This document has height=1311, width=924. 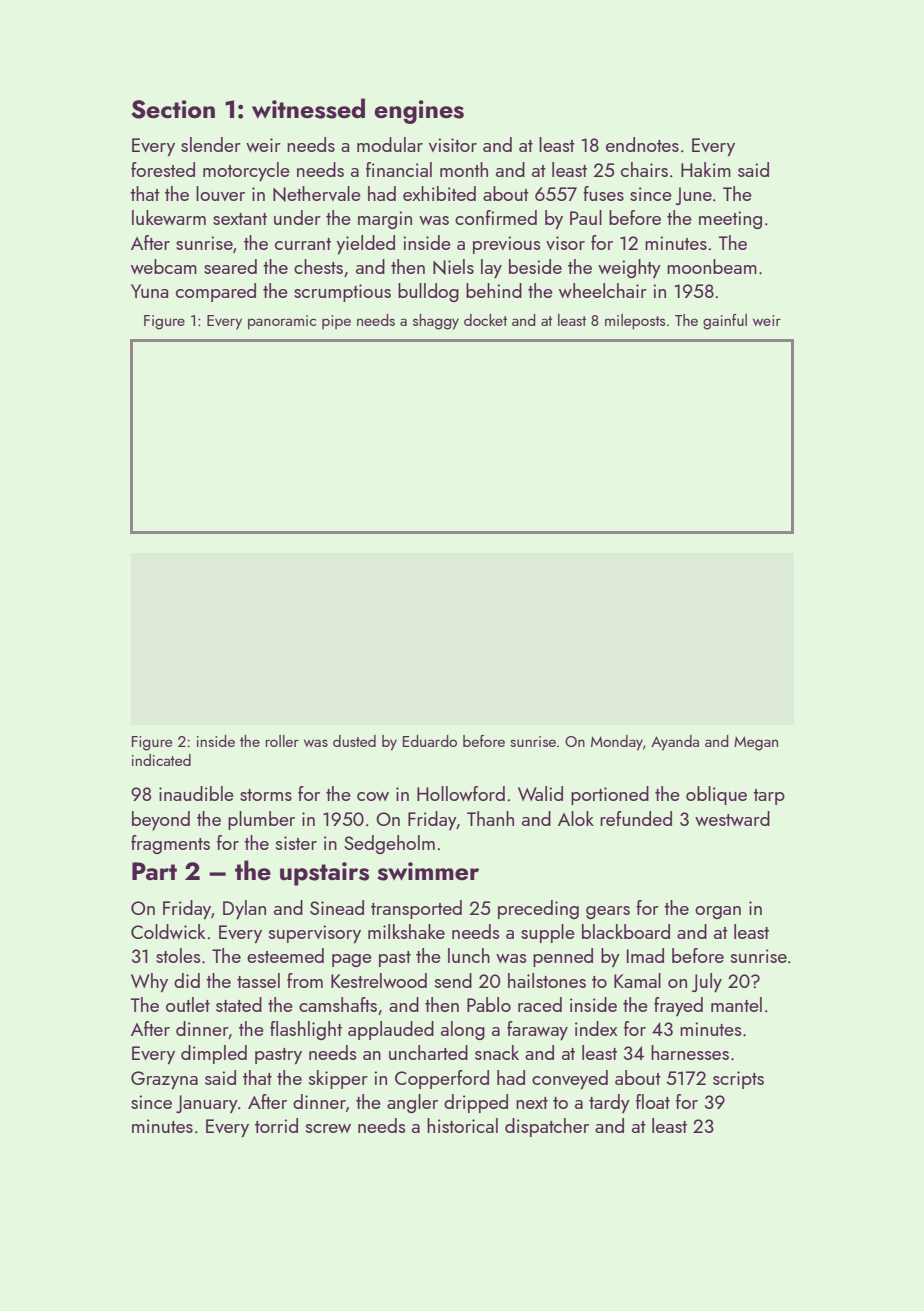 I want to click on torrid, so click(x=276, y=1125).
